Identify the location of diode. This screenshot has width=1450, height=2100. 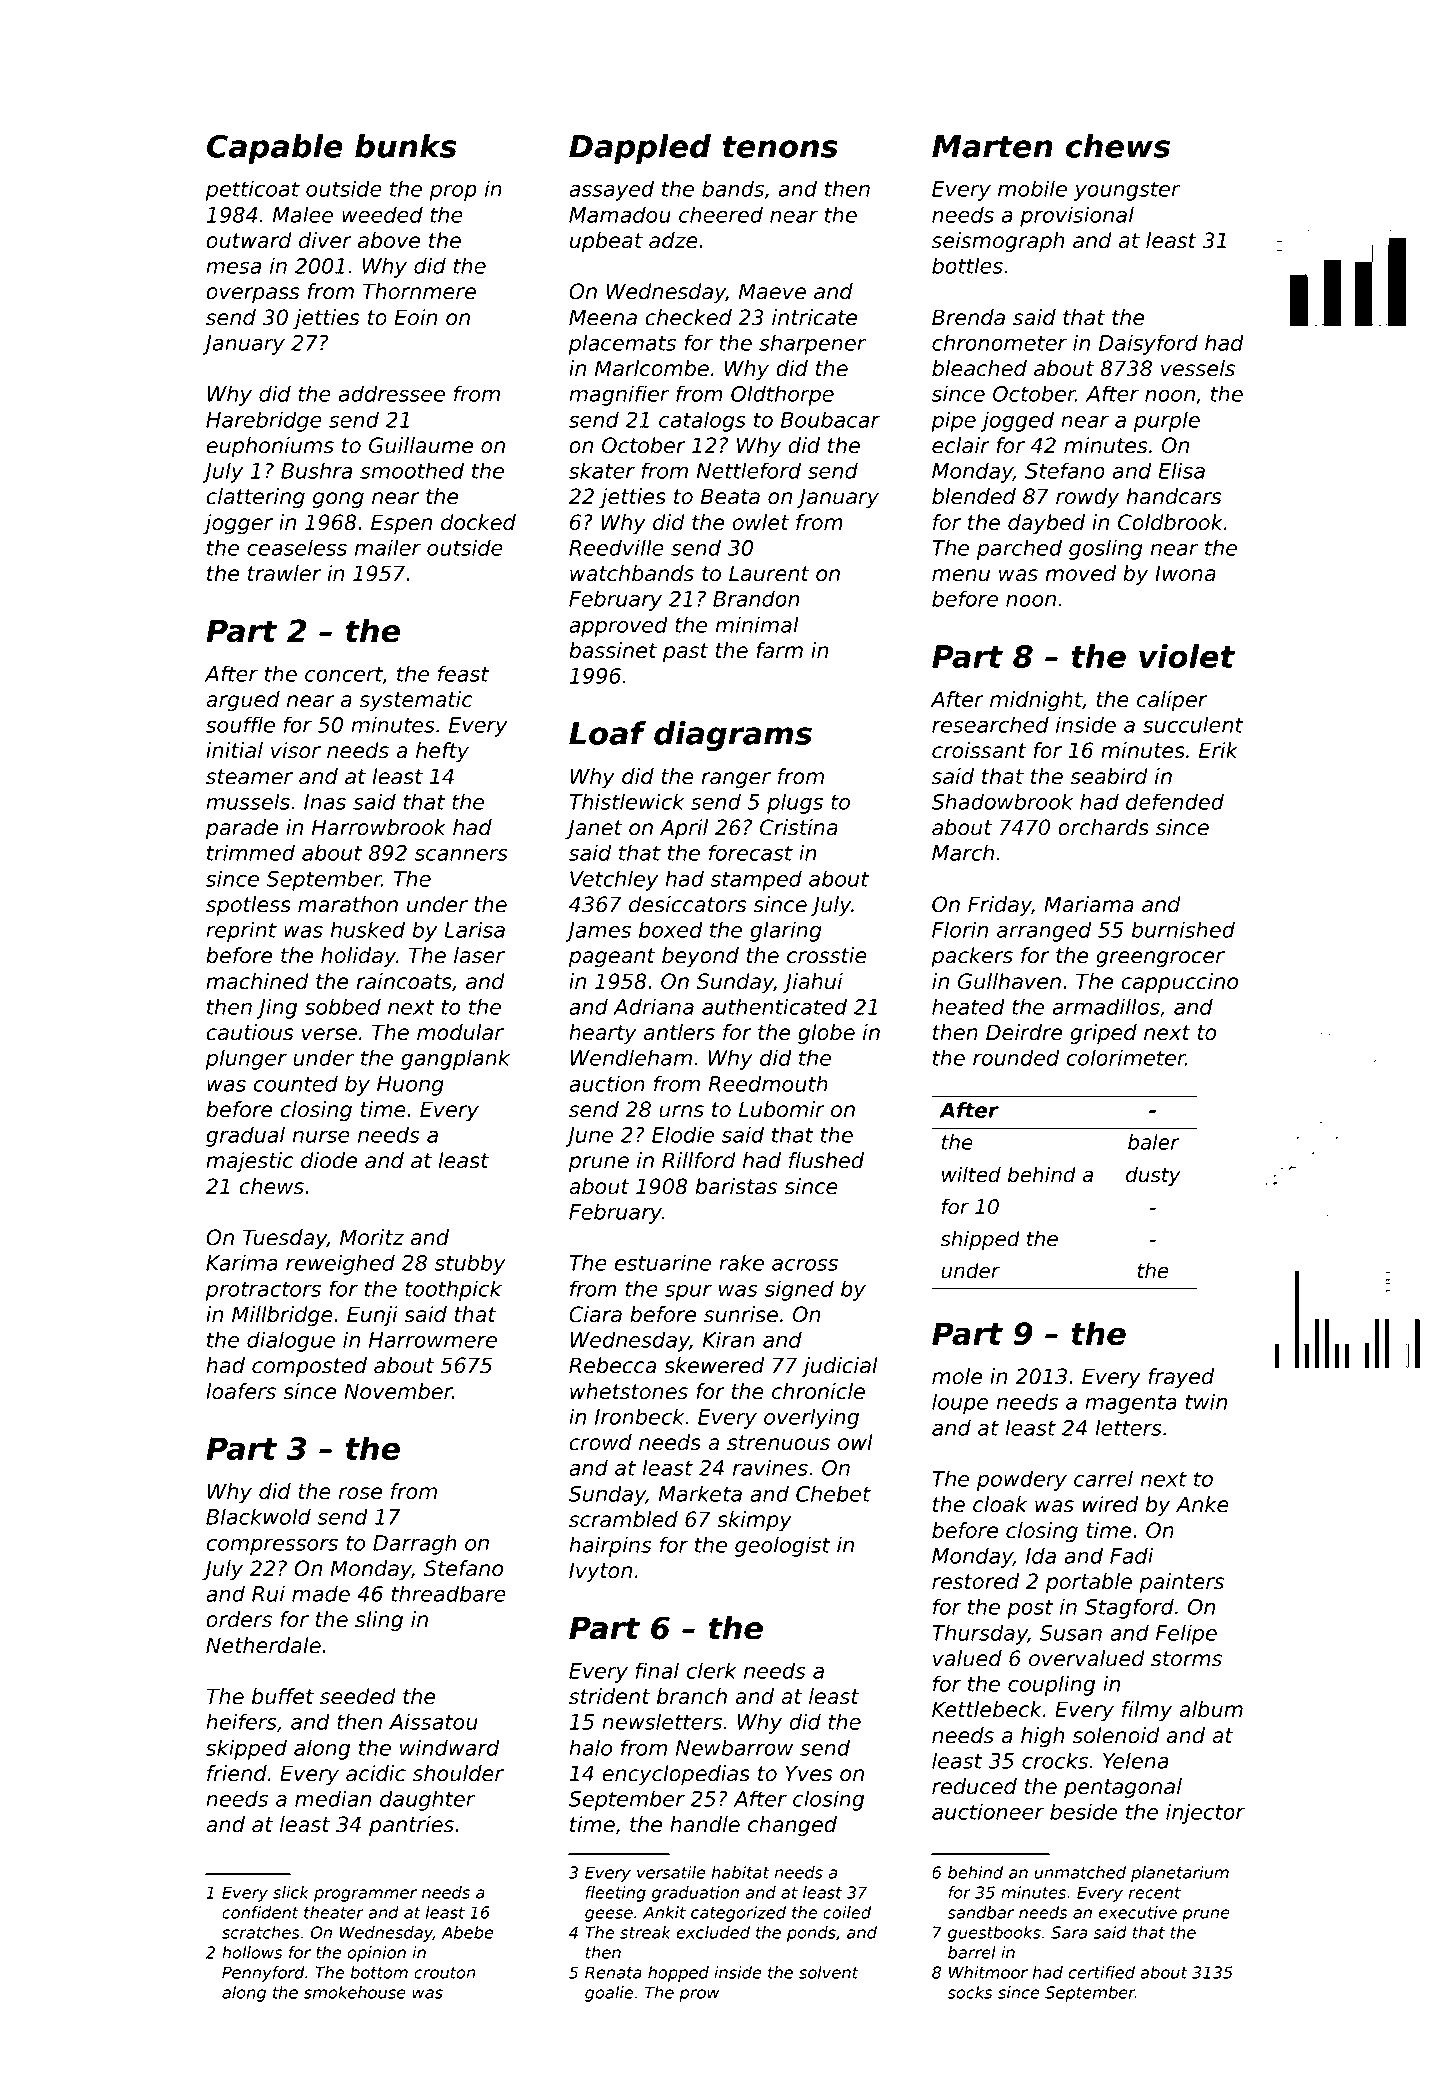
(329, 1160).
